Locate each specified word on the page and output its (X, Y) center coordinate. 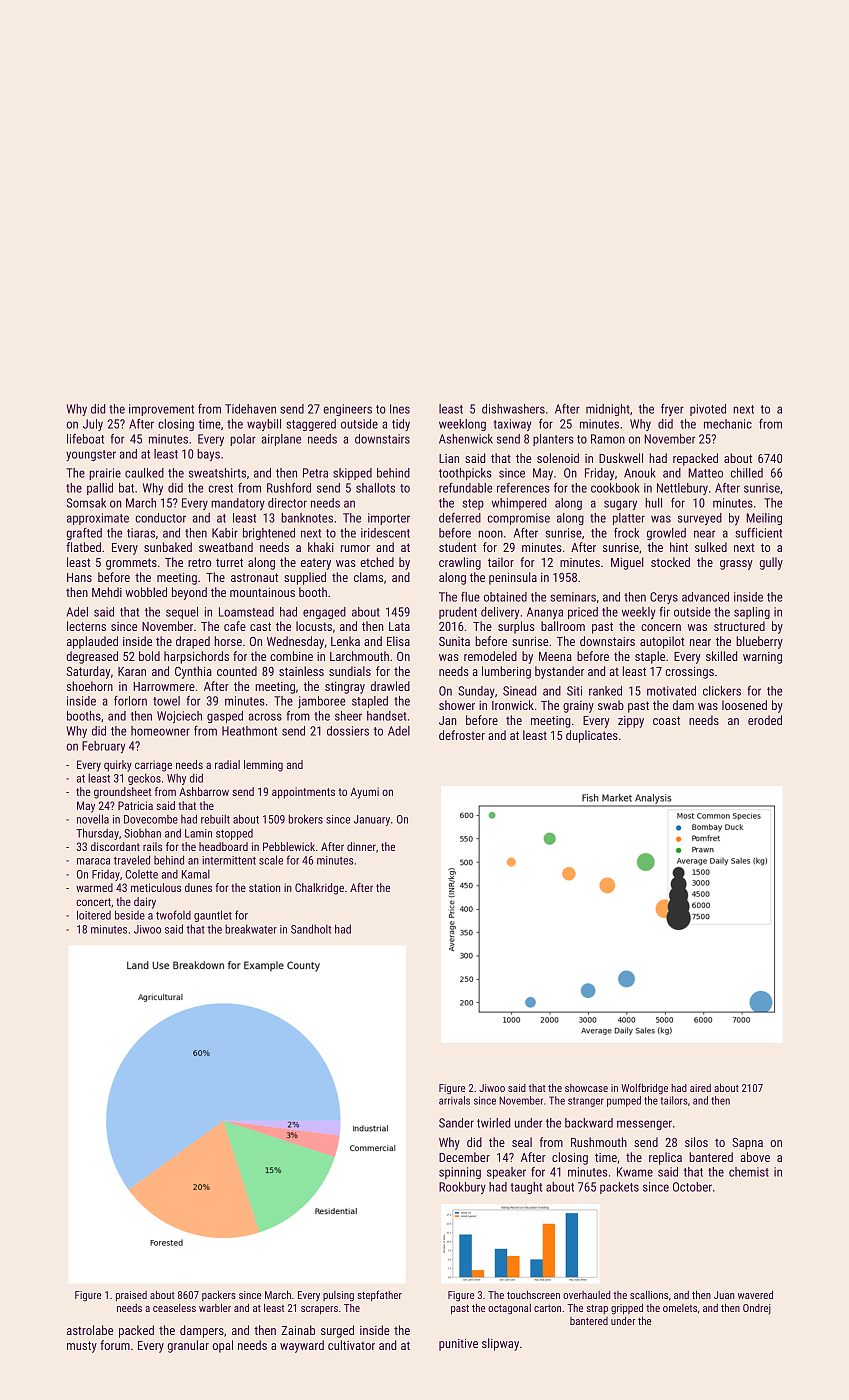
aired (700, 1088)
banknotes (307, 518)
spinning (460, 1173)
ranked (605, 691)
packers (219, 1295)
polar (243, 440)
